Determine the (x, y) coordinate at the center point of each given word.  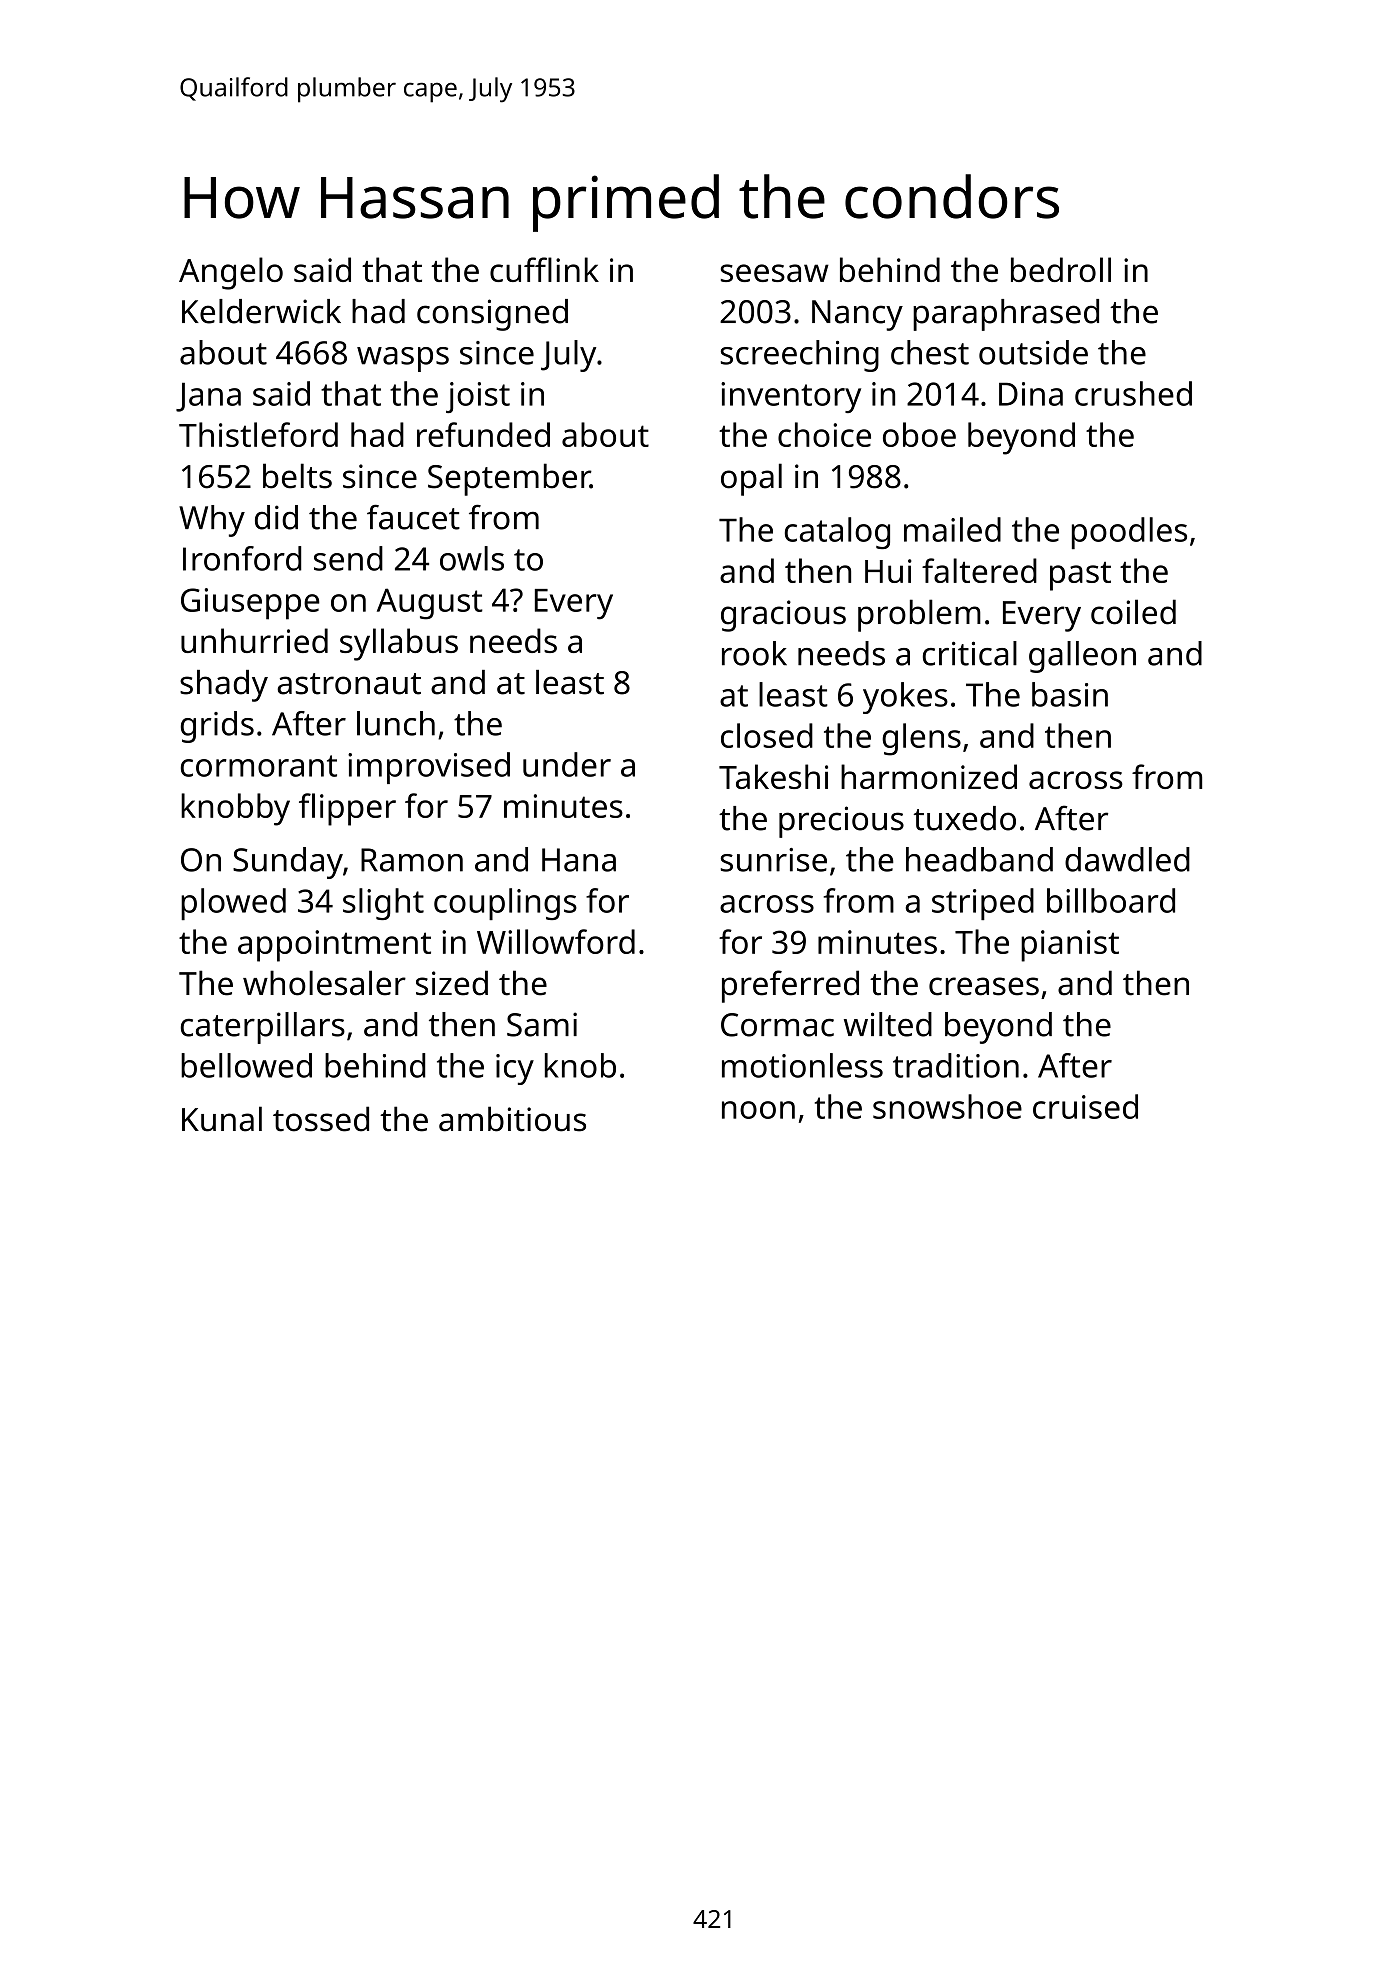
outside (1033, 352)
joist (478, 397)
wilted (888, 1024)
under (567, 764)
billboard (1111, 900)
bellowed (246, 1065)
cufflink (544, 269)
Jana (208, 397)
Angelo (231, 273)
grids (217, 727)
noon (758, 1110)
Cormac (777, 1025)
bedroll (1061, 269)
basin (1070, 694)
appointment (334, 946)
